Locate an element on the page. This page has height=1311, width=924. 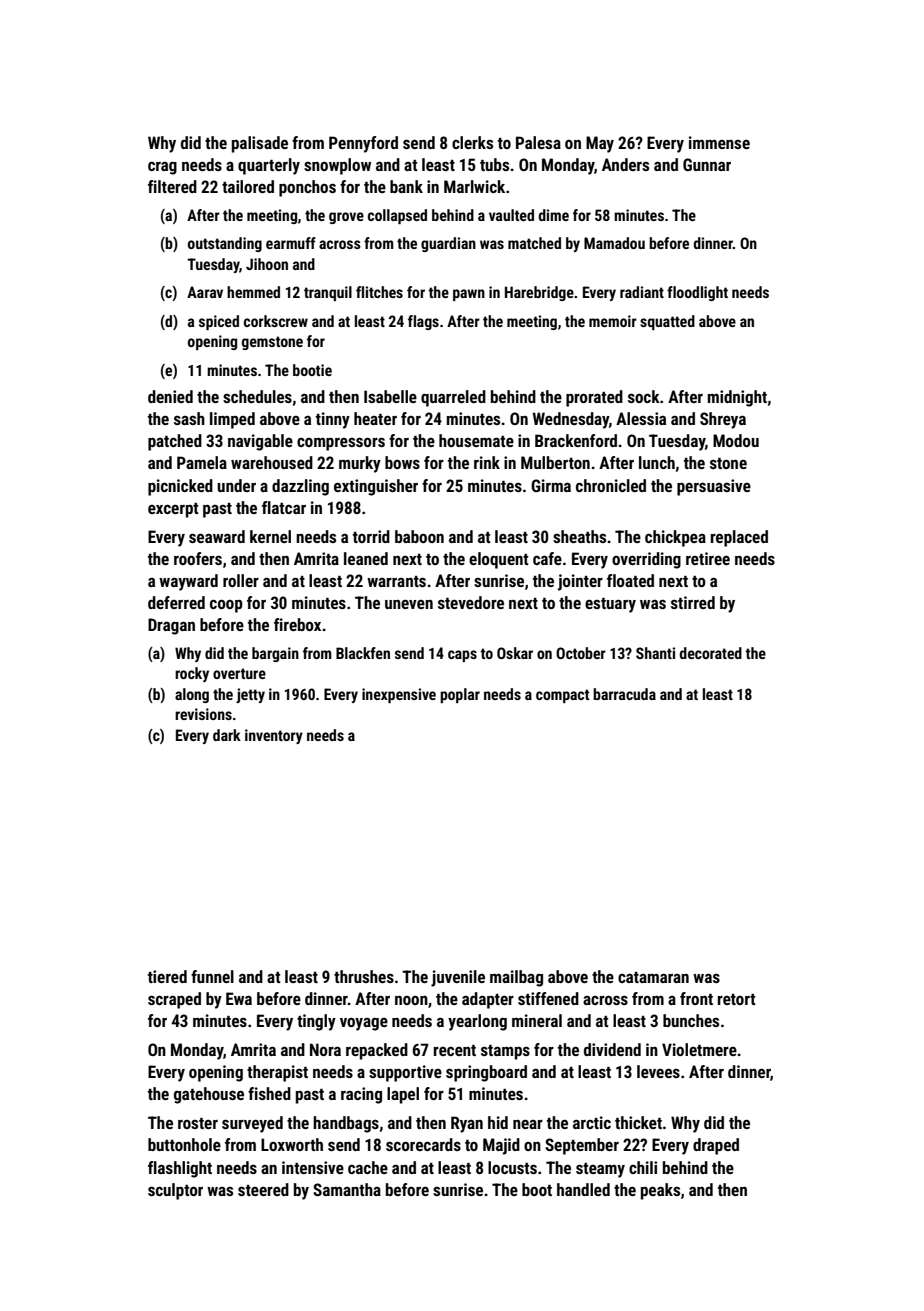
Isabelle is located at coordinates (390, 396).
